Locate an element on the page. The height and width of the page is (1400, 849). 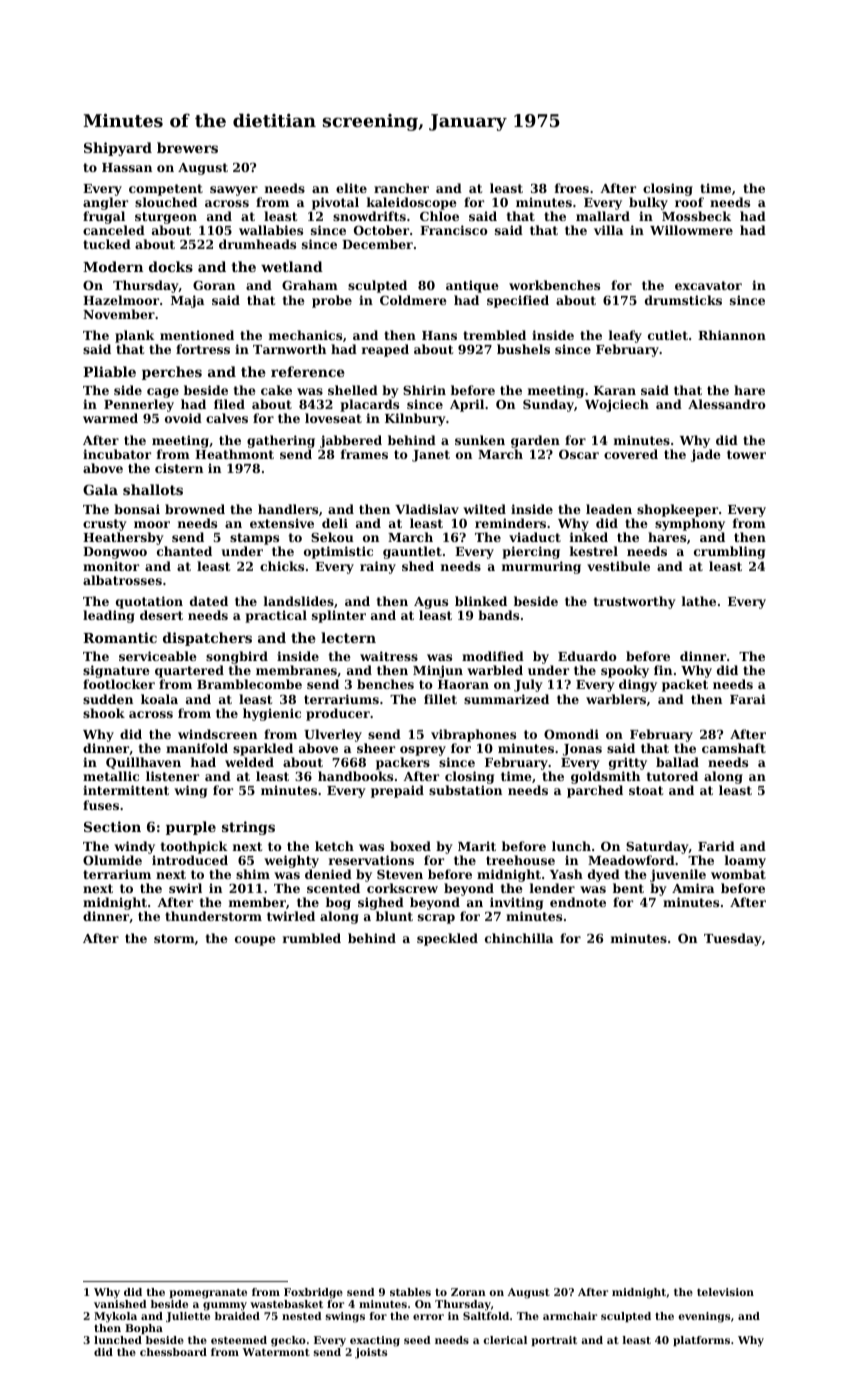
April is located at coordinates (467, 405).
